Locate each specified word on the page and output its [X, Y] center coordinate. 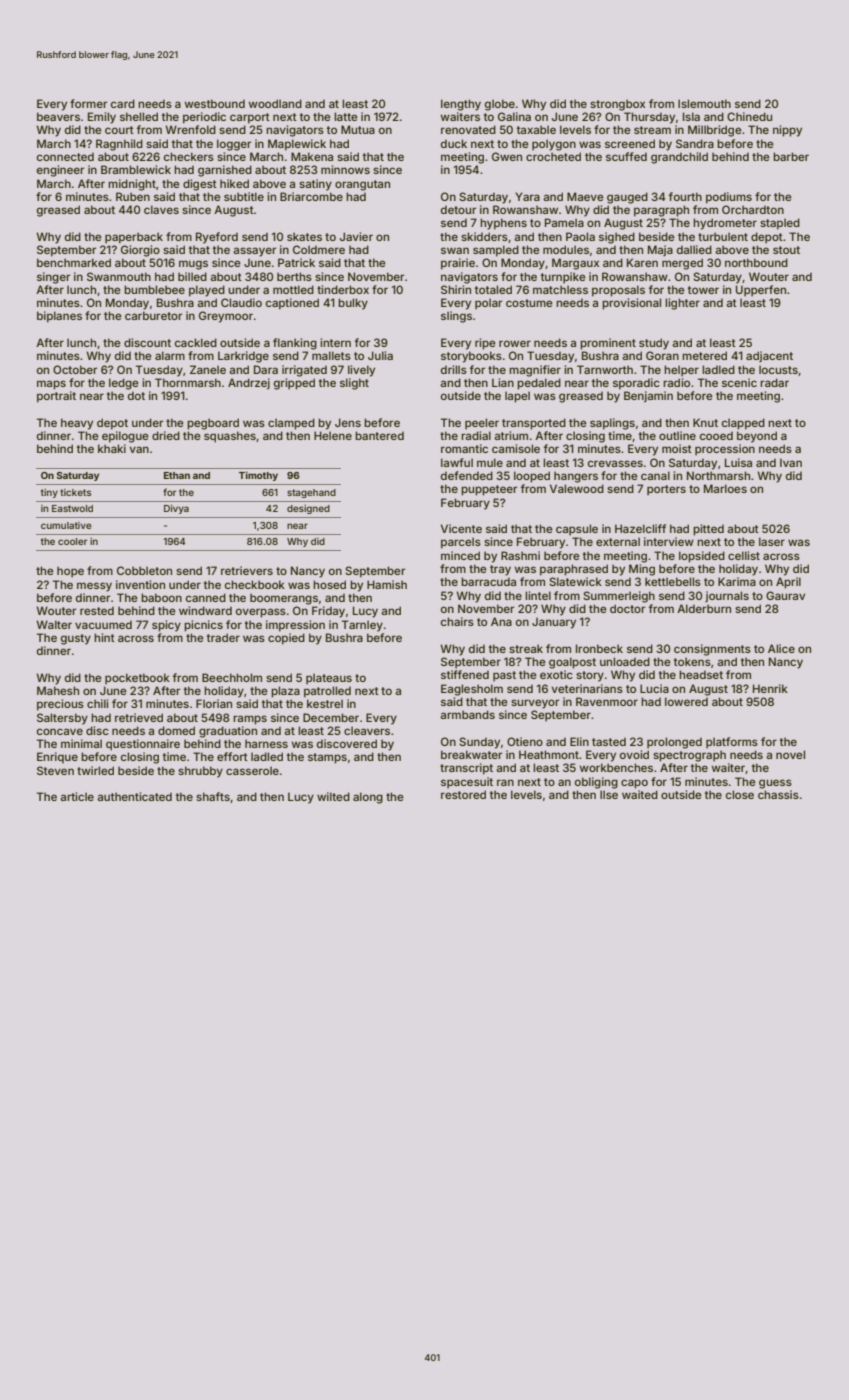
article [77, 796]
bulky [353, 304]
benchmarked [74, 262]
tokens [692, 661]
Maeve [585, 196]
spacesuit [467, 783]
